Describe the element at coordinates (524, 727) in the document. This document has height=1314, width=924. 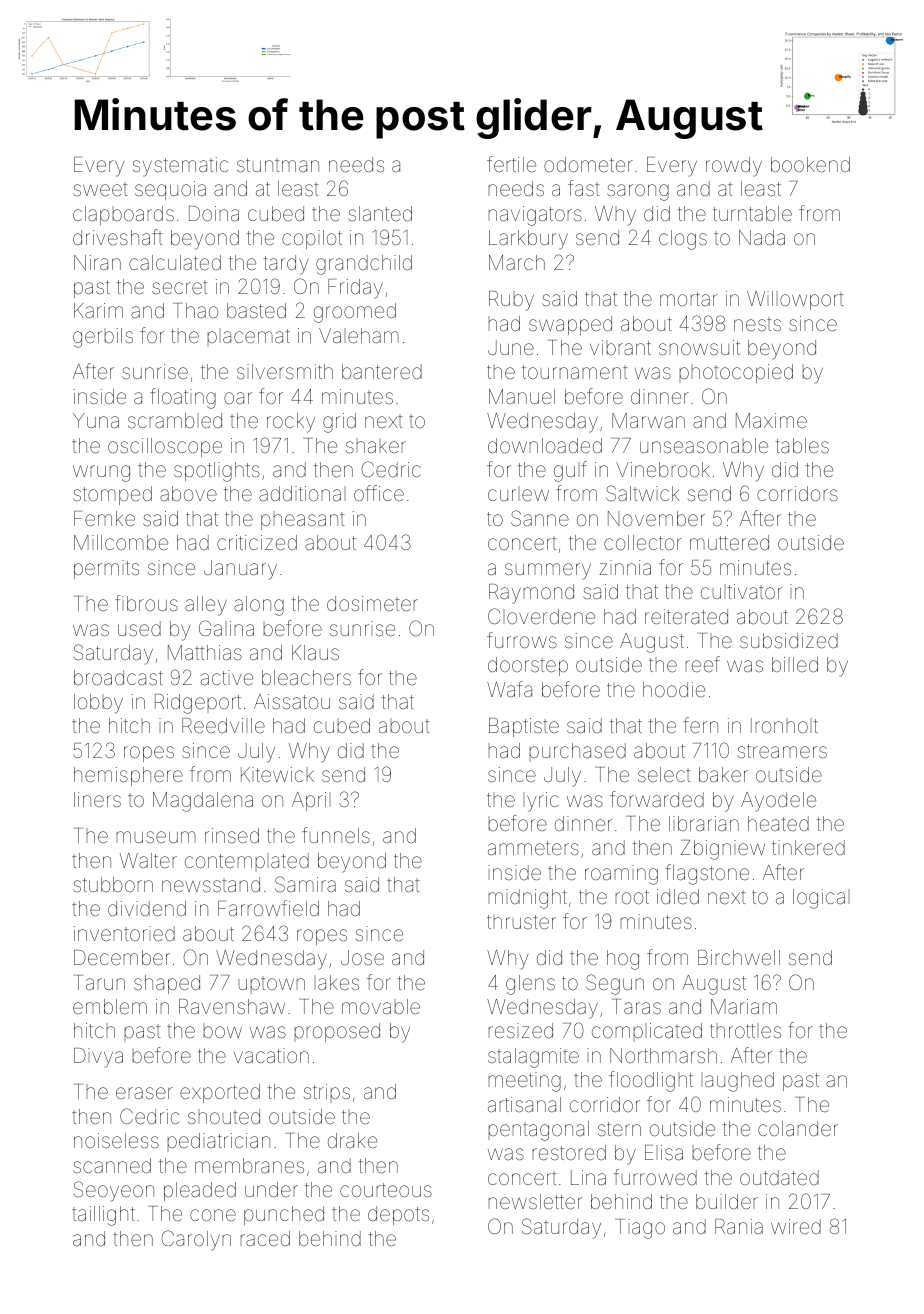
I see `Baptiste` at that location.
